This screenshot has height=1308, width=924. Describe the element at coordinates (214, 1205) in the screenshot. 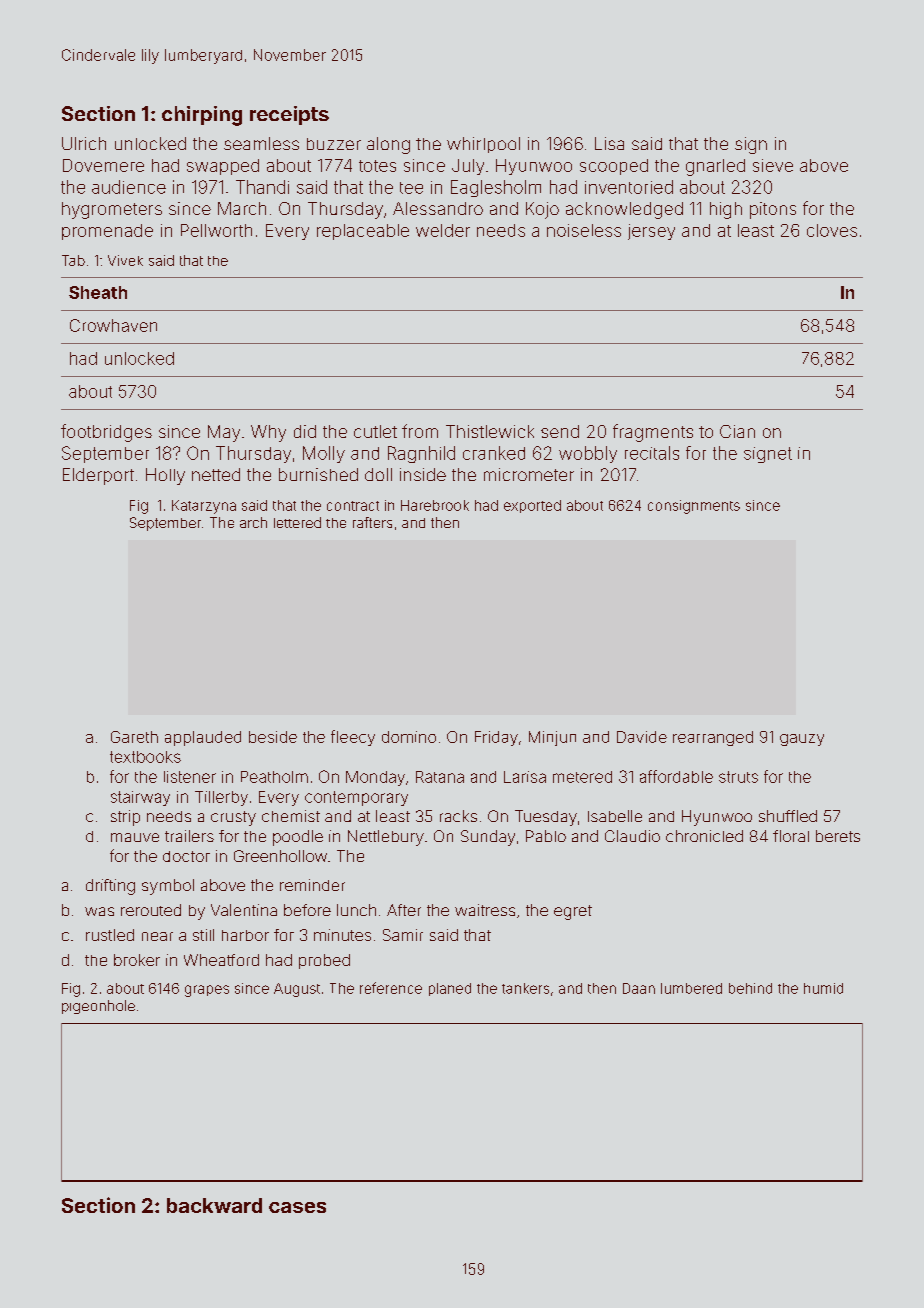

I see `backward` at that location.
